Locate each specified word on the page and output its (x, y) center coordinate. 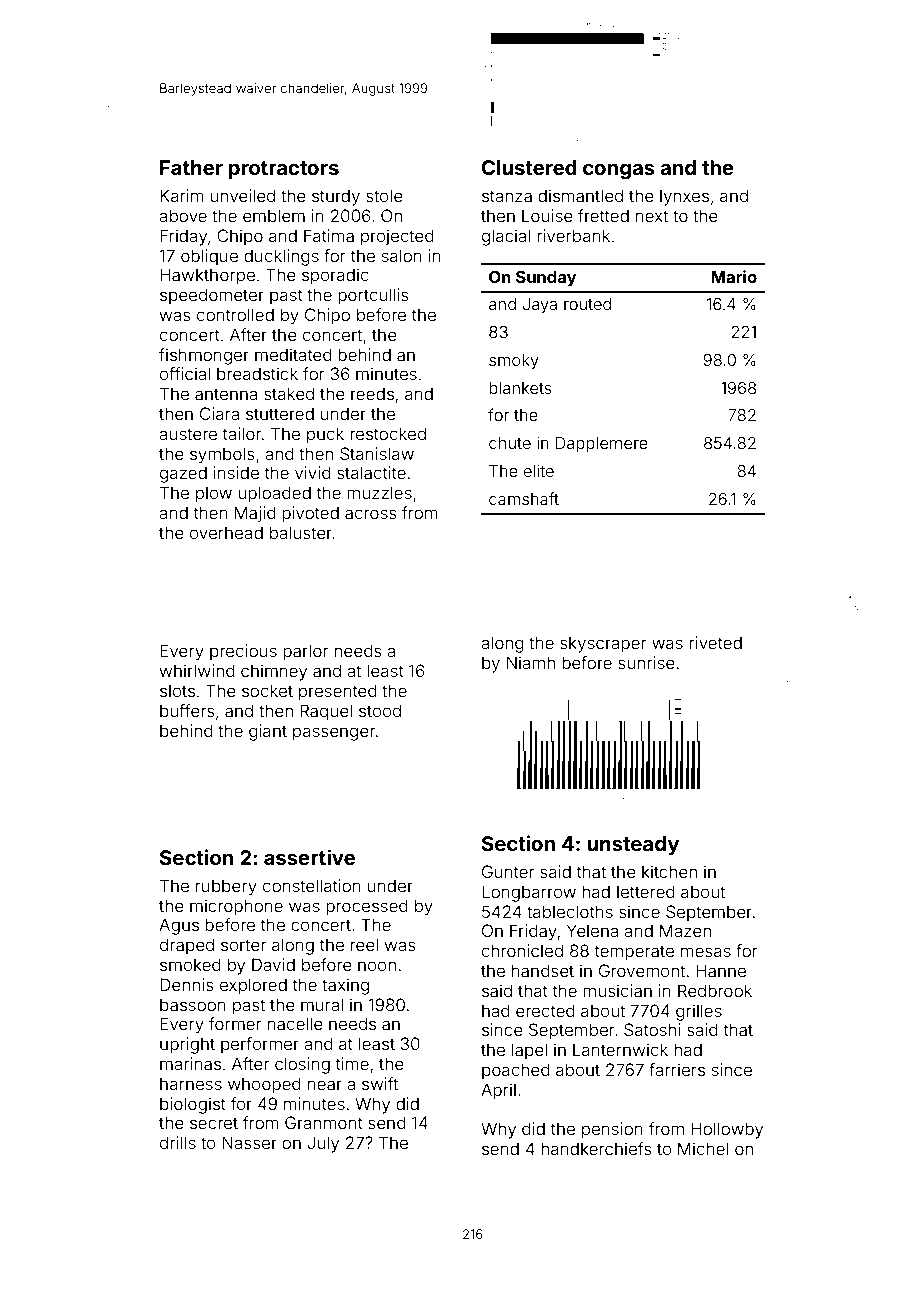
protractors (284, 170)
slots (177, 690)
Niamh (531, 662)
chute (510, 443)
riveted (715, 642)
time (352, 1063)
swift (380, 1083)
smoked (190, 964)
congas (619, 172)
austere (188, 434)
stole (384, 195)
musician (617, 990)
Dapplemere (602, 445)
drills (178, 1142)
